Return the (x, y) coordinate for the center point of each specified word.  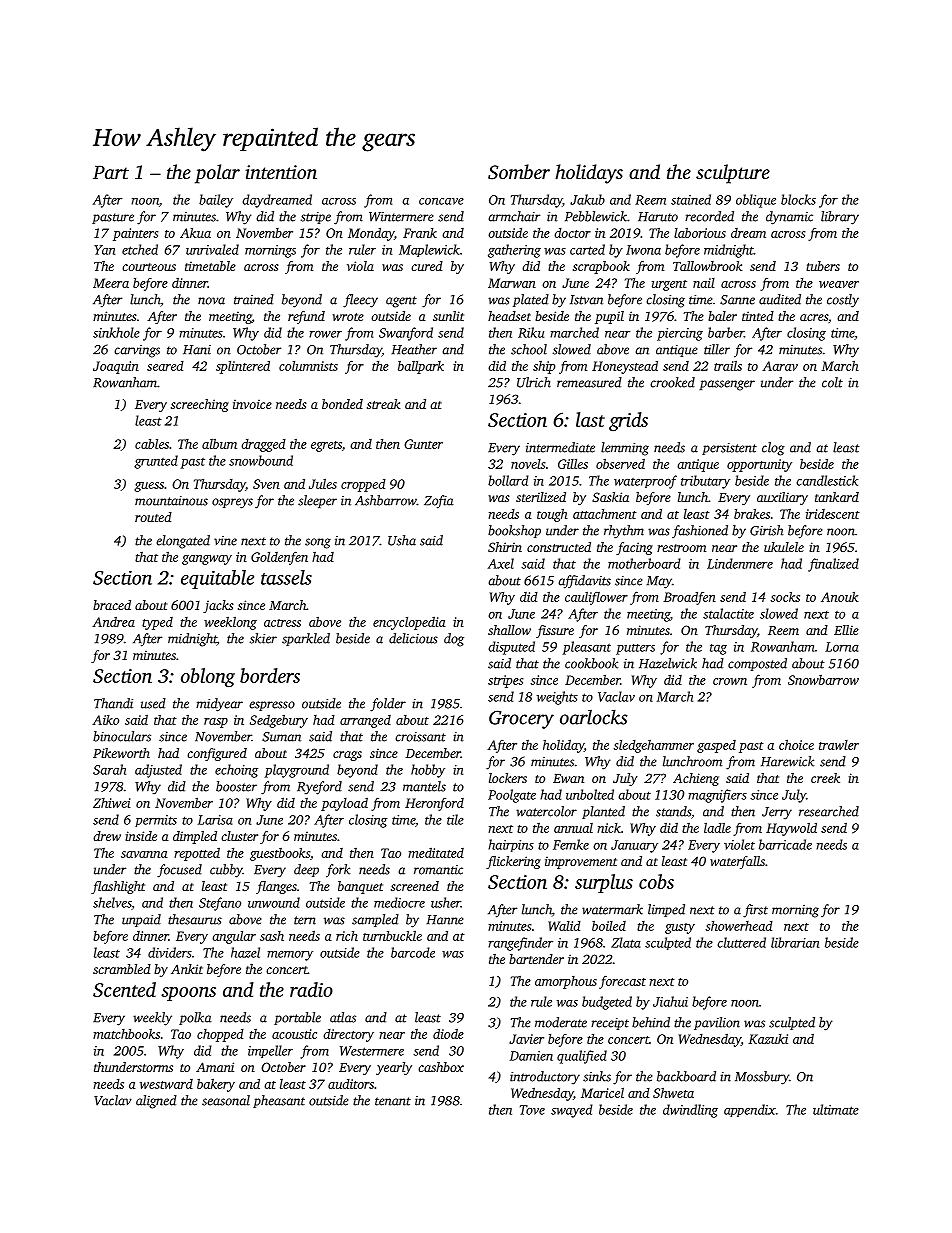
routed (153, 517)
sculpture (733, 174)
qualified (582, 1057)
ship (544, 367)
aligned (156, 1102)
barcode (413, 952)
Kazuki (768, 1039)
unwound (274, 902)
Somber (519, 172)
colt (832, 382)
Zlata (626, 942)
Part (111, 172)
